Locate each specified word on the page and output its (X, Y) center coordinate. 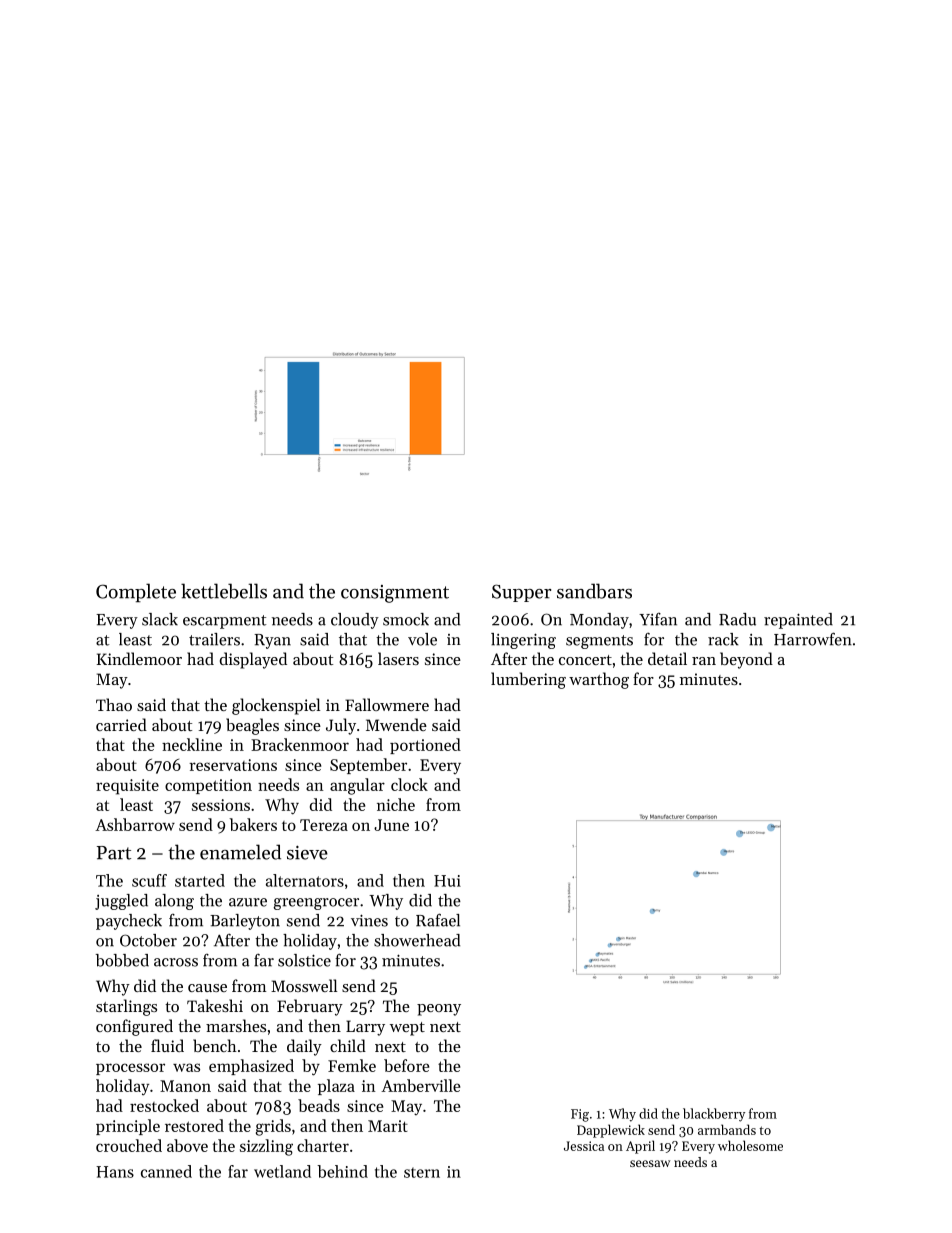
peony (439, 1010)
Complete (136, 592)
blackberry (714, 1115)
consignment (395, 594)
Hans (115, 1172)
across (176, 962)
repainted (798, 621)
